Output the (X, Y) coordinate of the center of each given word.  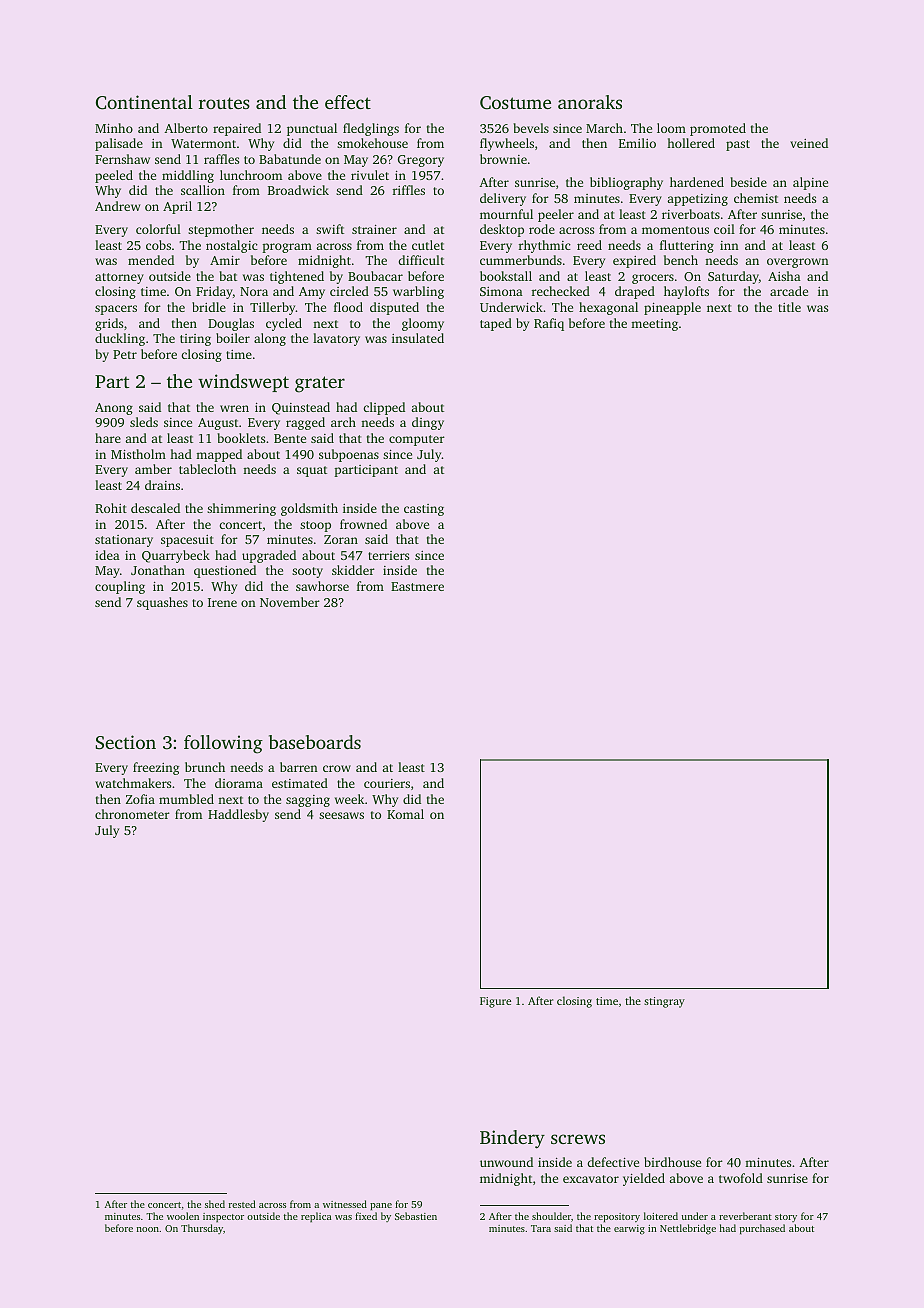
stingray (664, 1002)
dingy (428, 423)
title (789, 307)
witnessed (345, 1204)
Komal (405, 814)
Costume (515, 103)
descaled (155, 508)
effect (348, 102)
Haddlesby (238, 815)
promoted (718, 129)
